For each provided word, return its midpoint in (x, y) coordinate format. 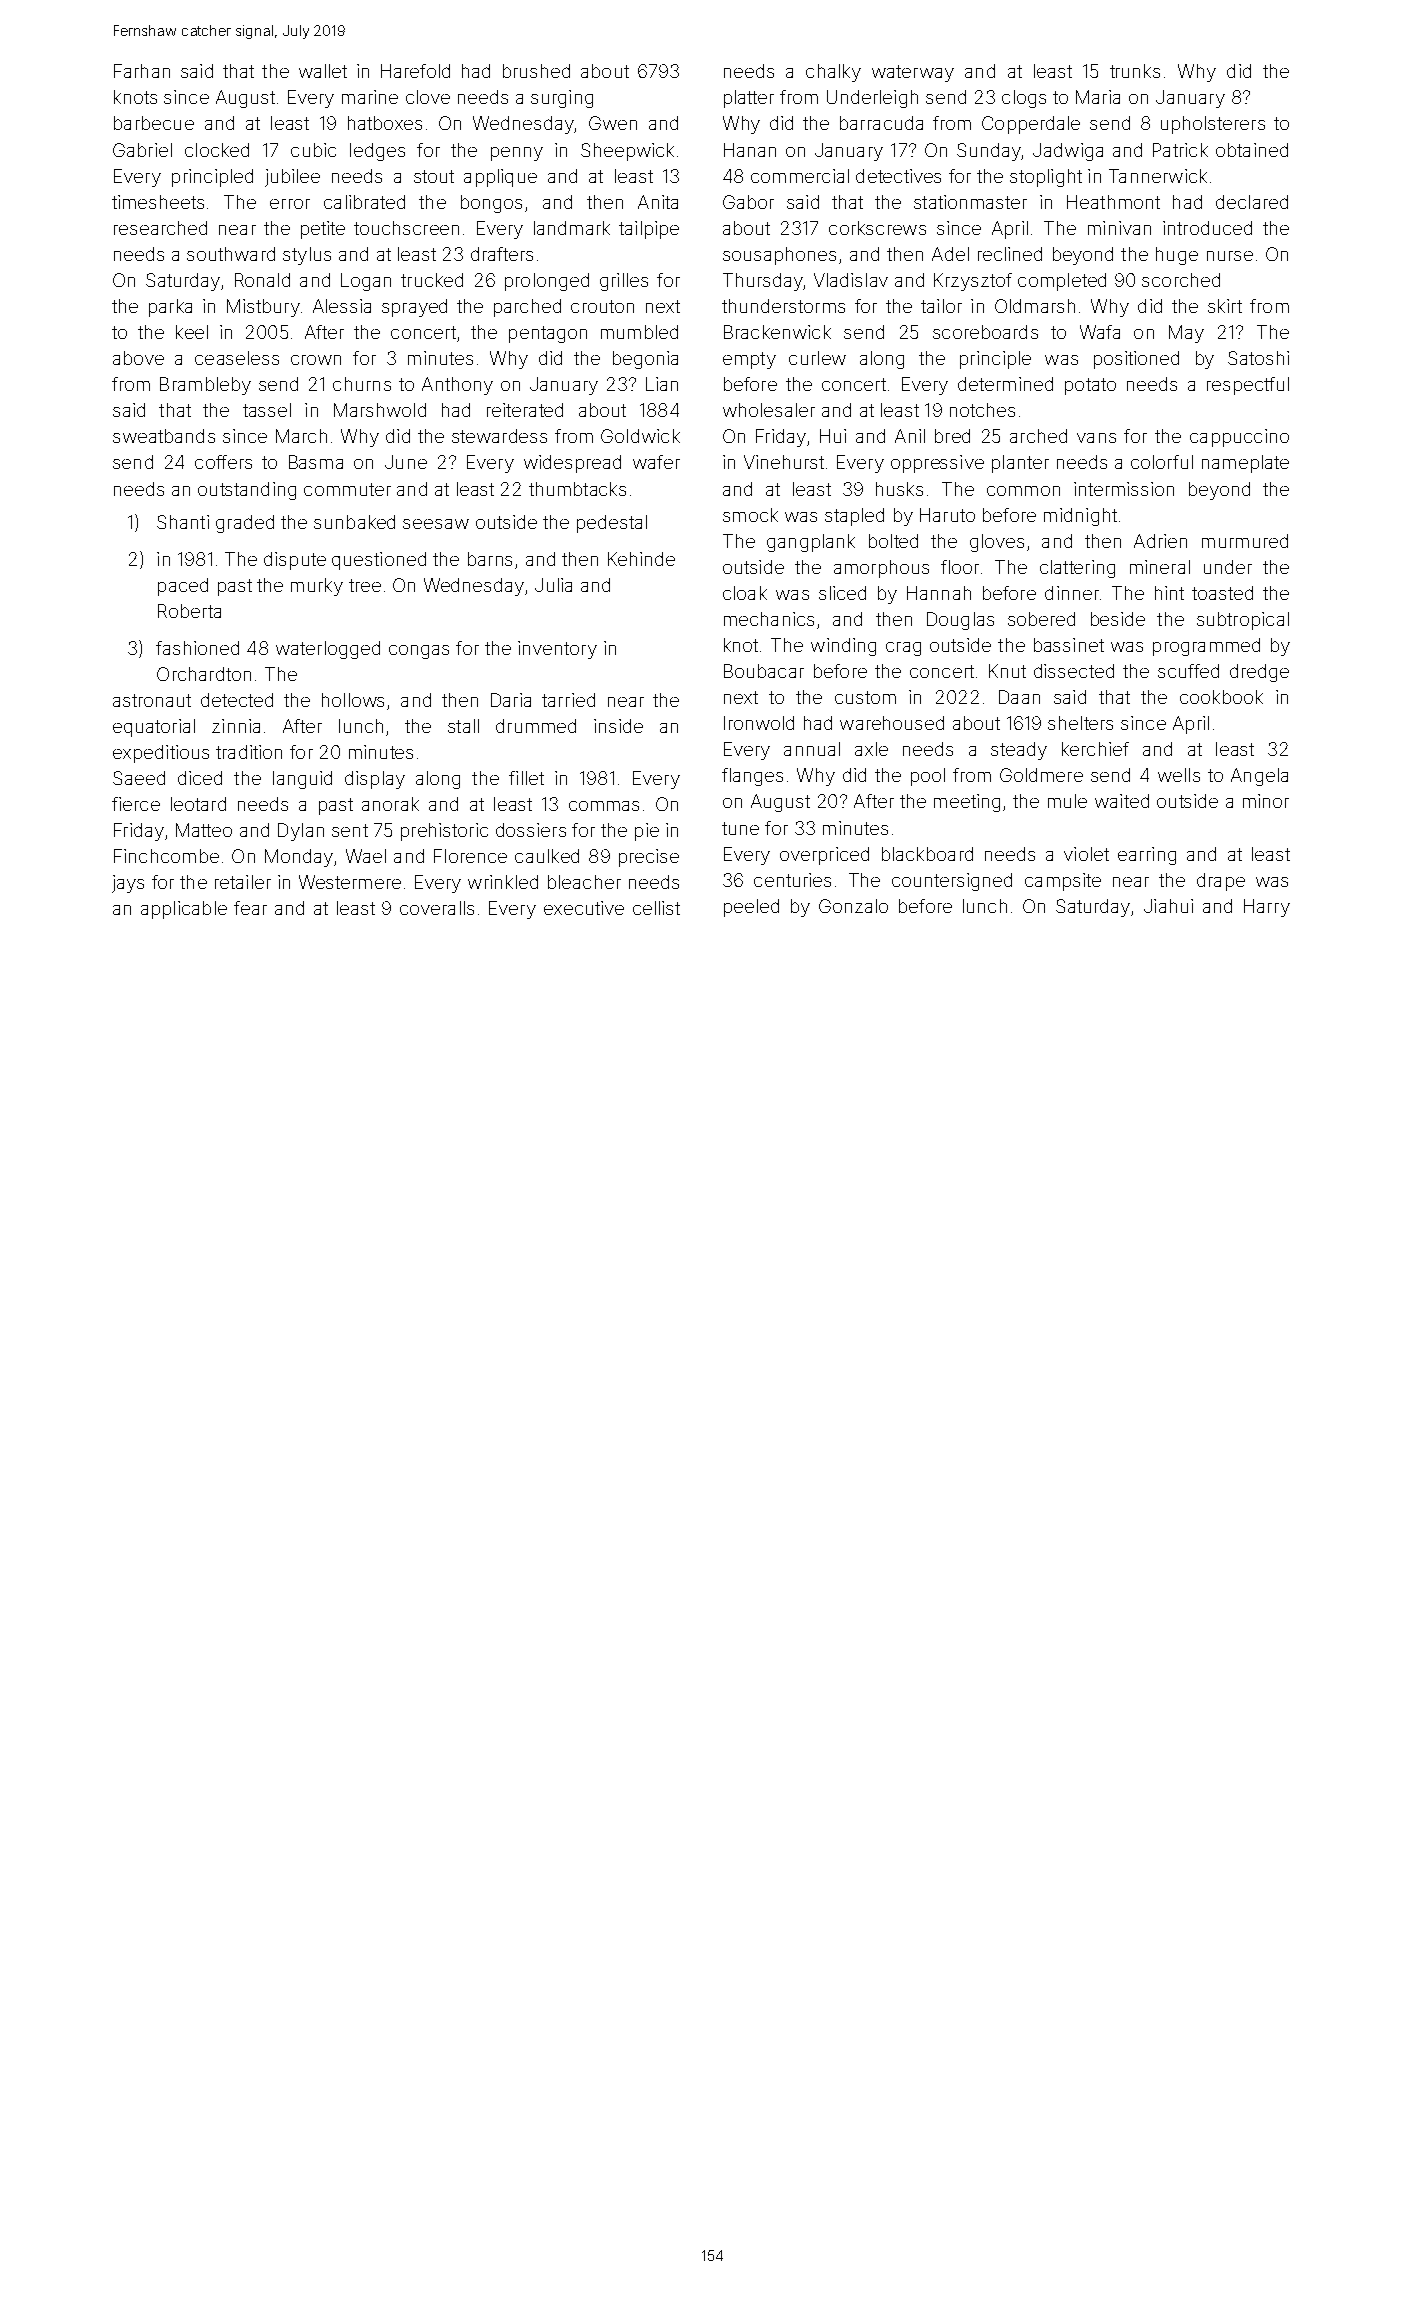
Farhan (142, 71)
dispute (295, 561)
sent (350, 830)
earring (1147, 856)
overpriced (824, 856)
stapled (854, 517)
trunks (1135, 71)
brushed (536, 71)
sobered (1041, 619)
